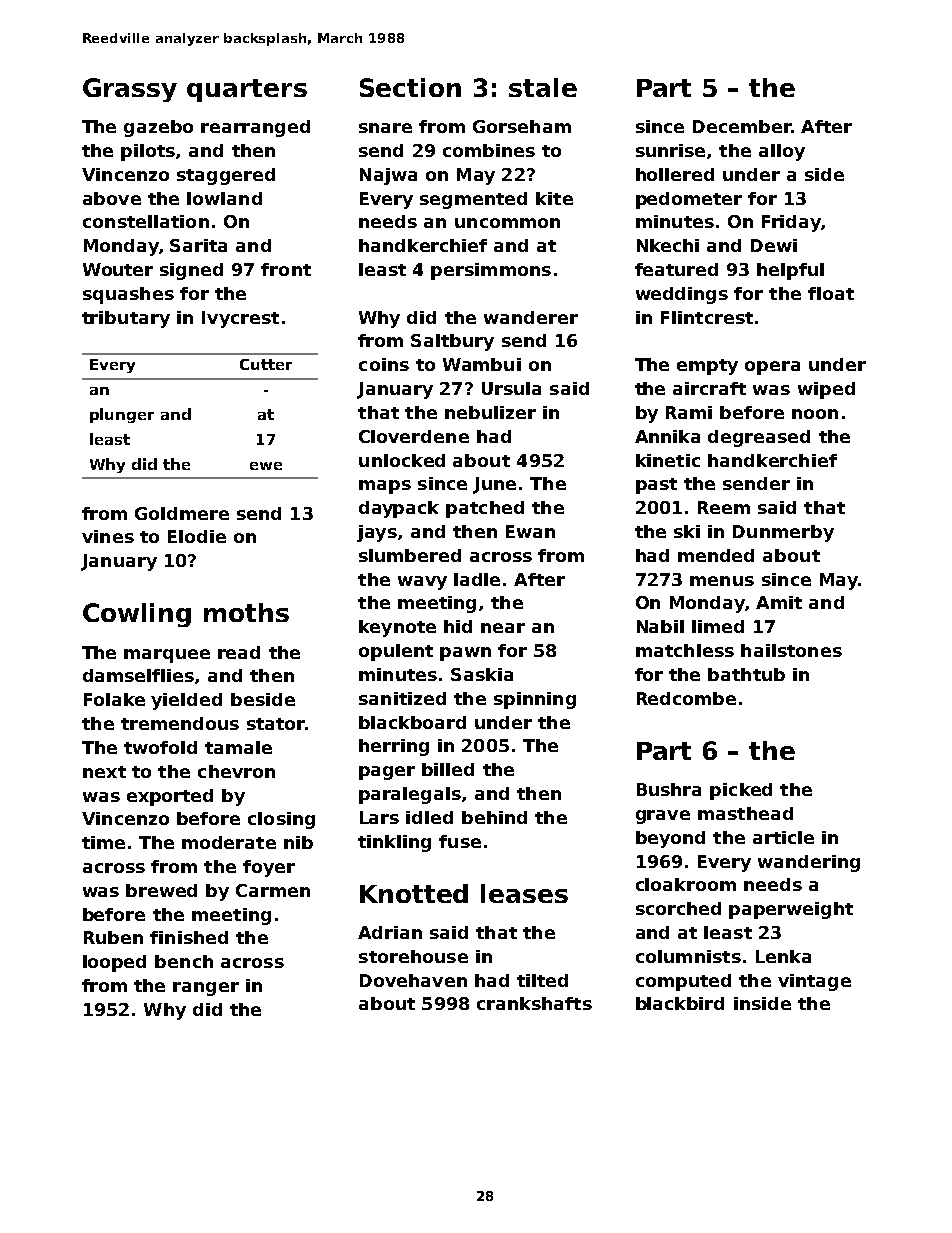 This document has width=952, height=1233. What do you see at coordinates (266, 364) in the document?
I see `Cutter` at bounding box center [266, 364].
